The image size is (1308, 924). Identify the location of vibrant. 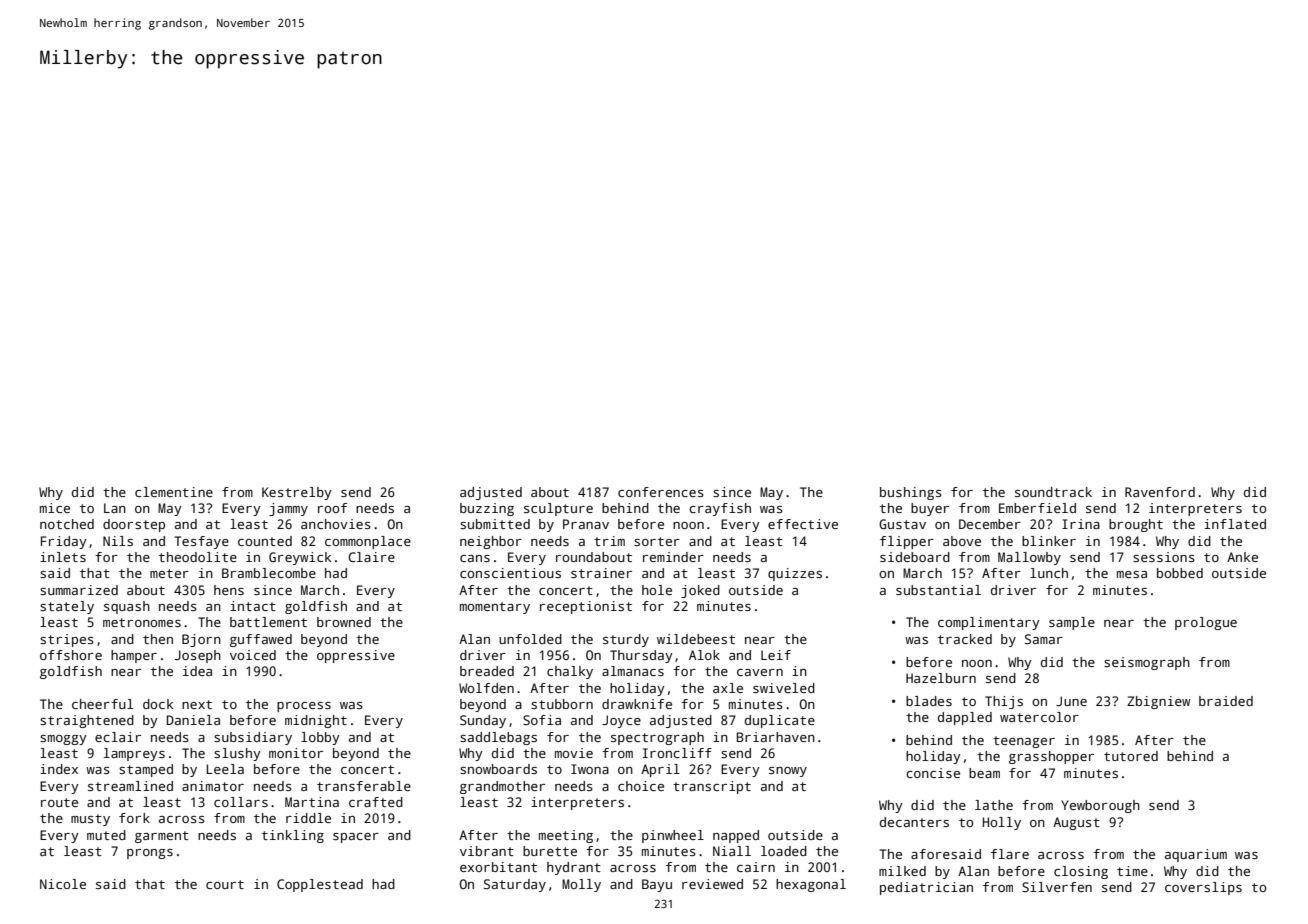
(487, 851).
